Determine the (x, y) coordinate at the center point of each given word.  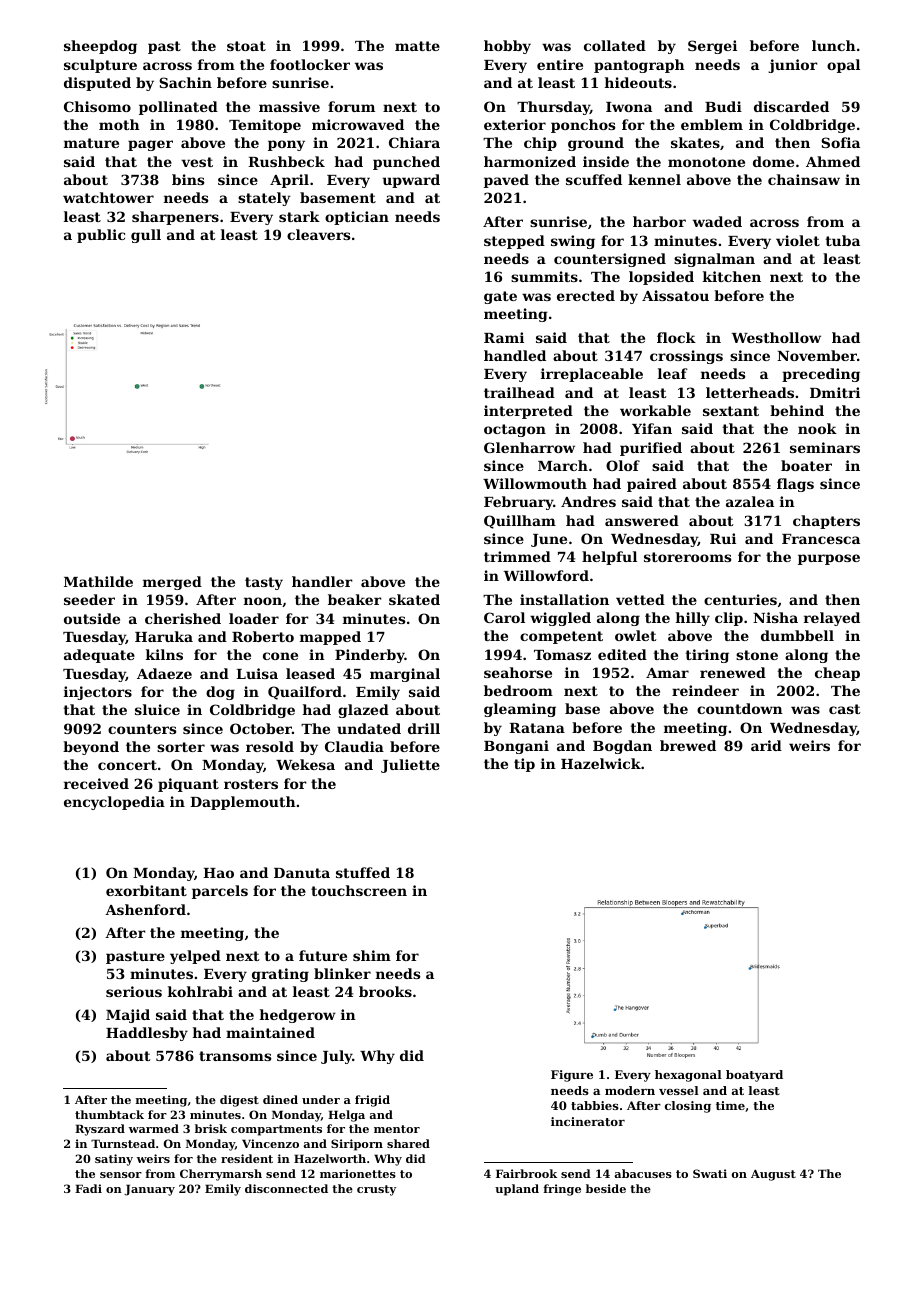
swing (573, 242)
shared (408, 1143)
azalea (750, 501)
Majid (128, 1016)
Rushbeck (286, 161)
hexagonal (688, 1076)
